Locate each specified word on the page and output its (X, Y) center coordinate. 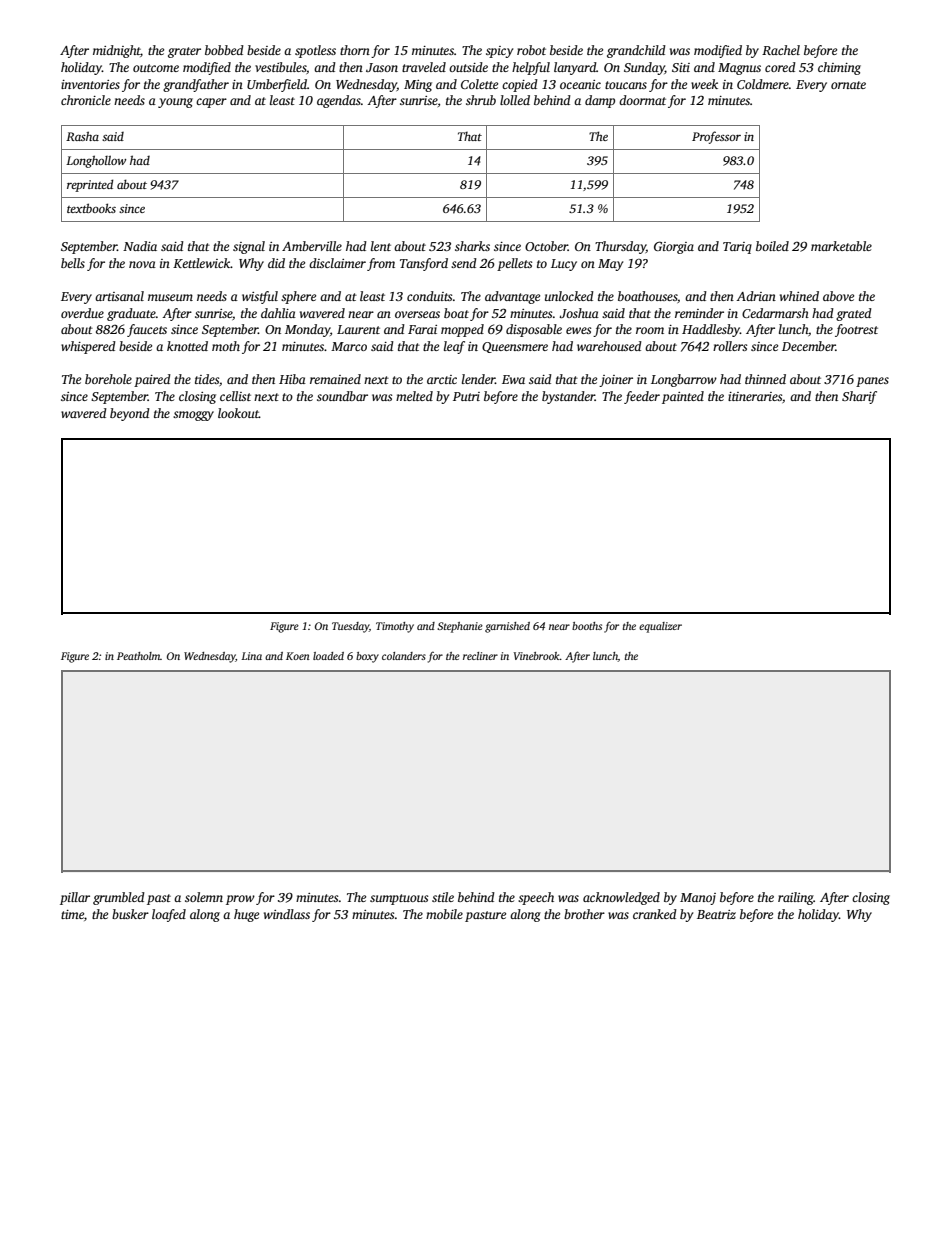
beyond (130, 414)
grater (184, 52)
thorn (355, 50)
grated (854, 314)
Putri (466, 396)
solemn (204, 897)
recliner (480, 656)
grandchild (636, 51)
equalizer (660, 627)
